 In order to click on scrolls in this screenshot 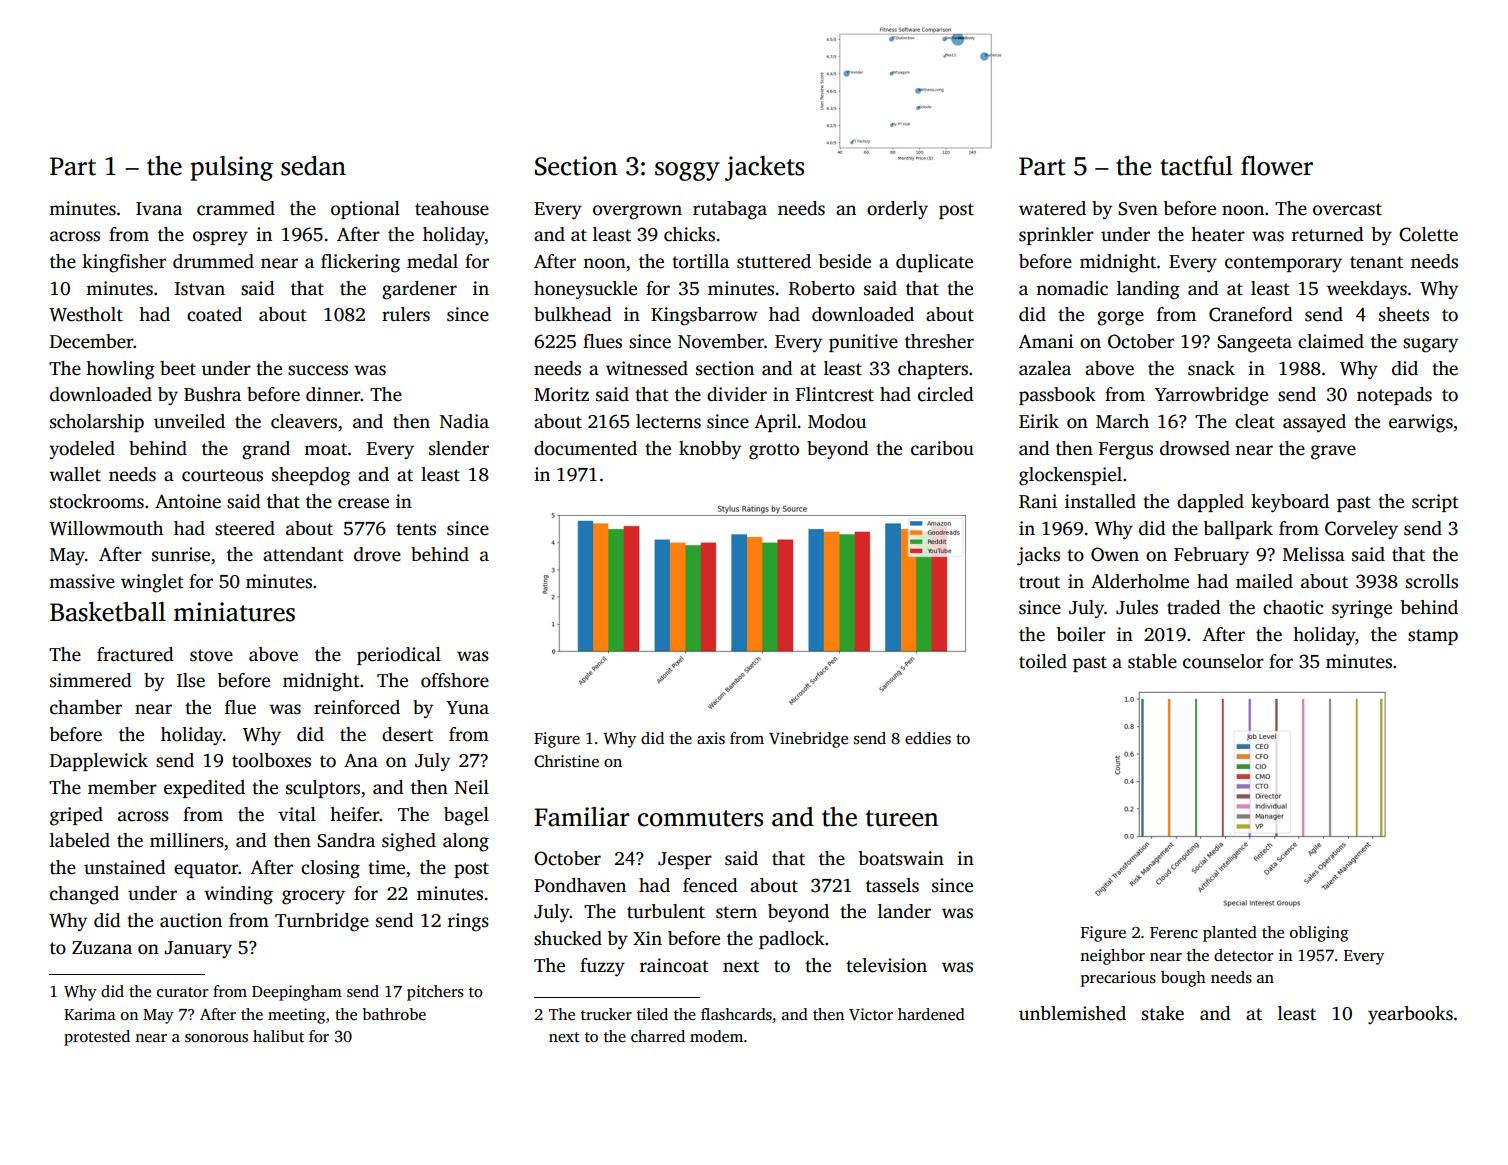, I will do `click(1432, 581)`.
